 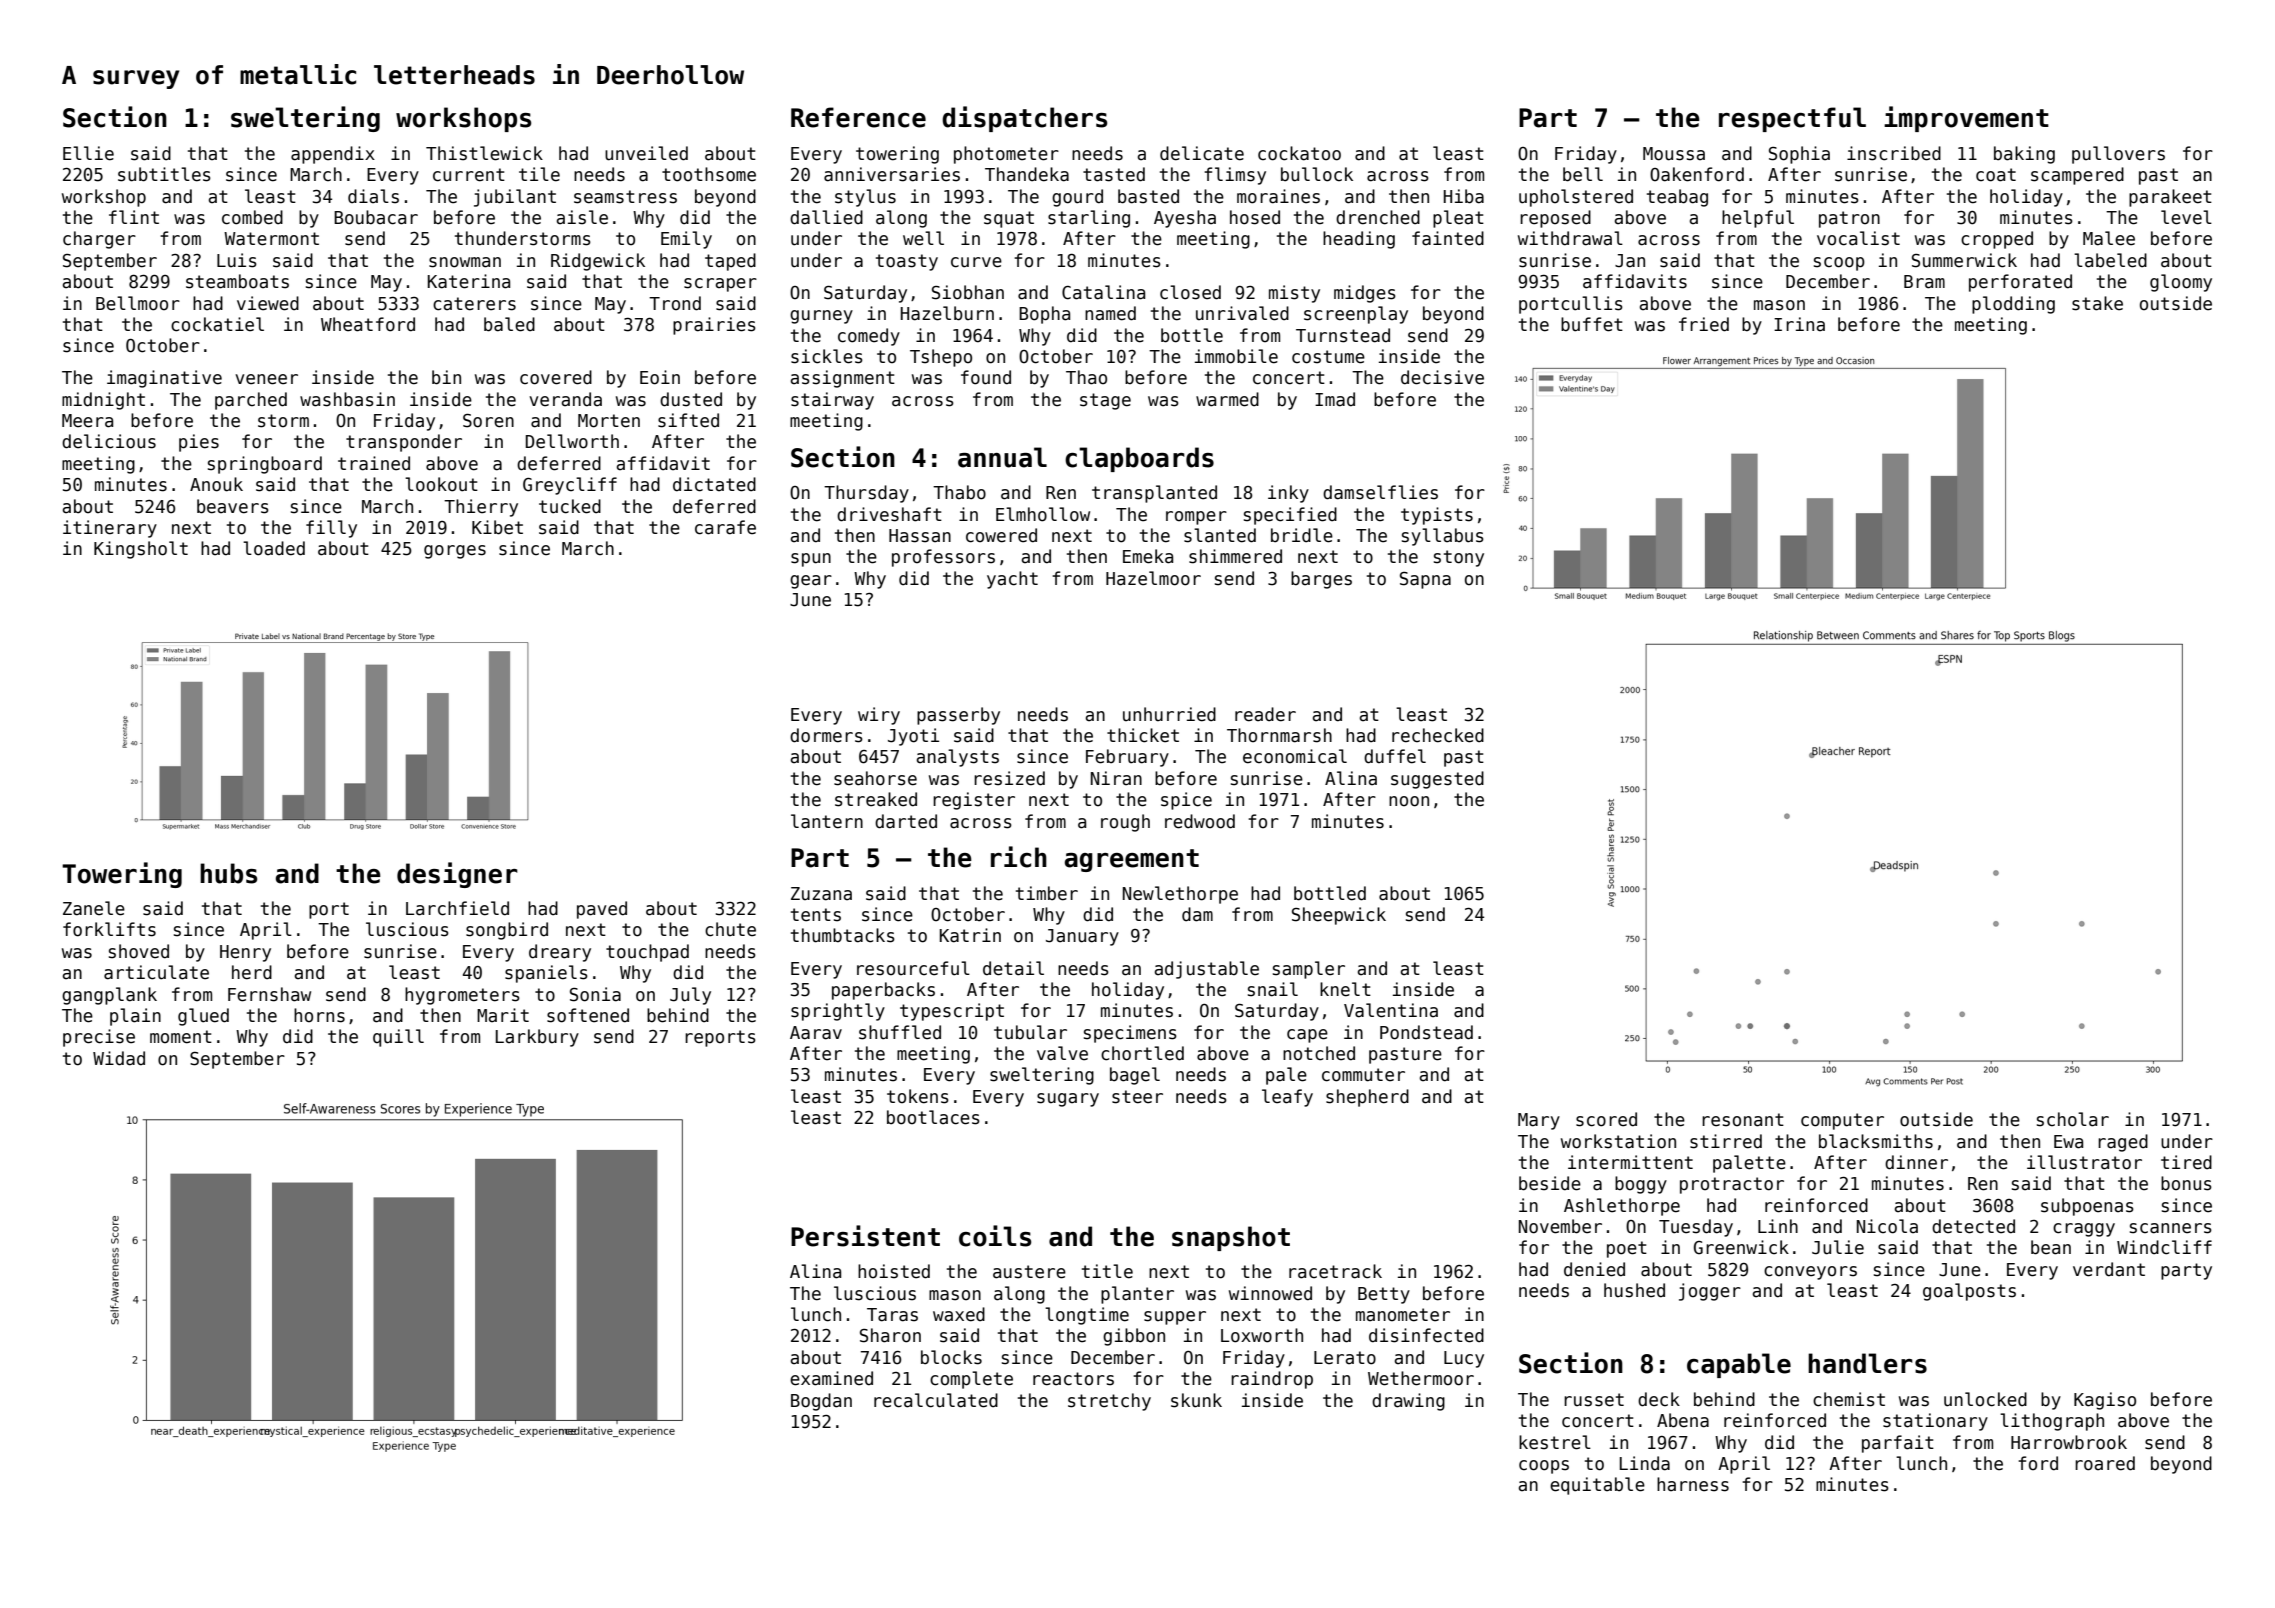 I want to click on Imad, so click(x=1335, y=399).
